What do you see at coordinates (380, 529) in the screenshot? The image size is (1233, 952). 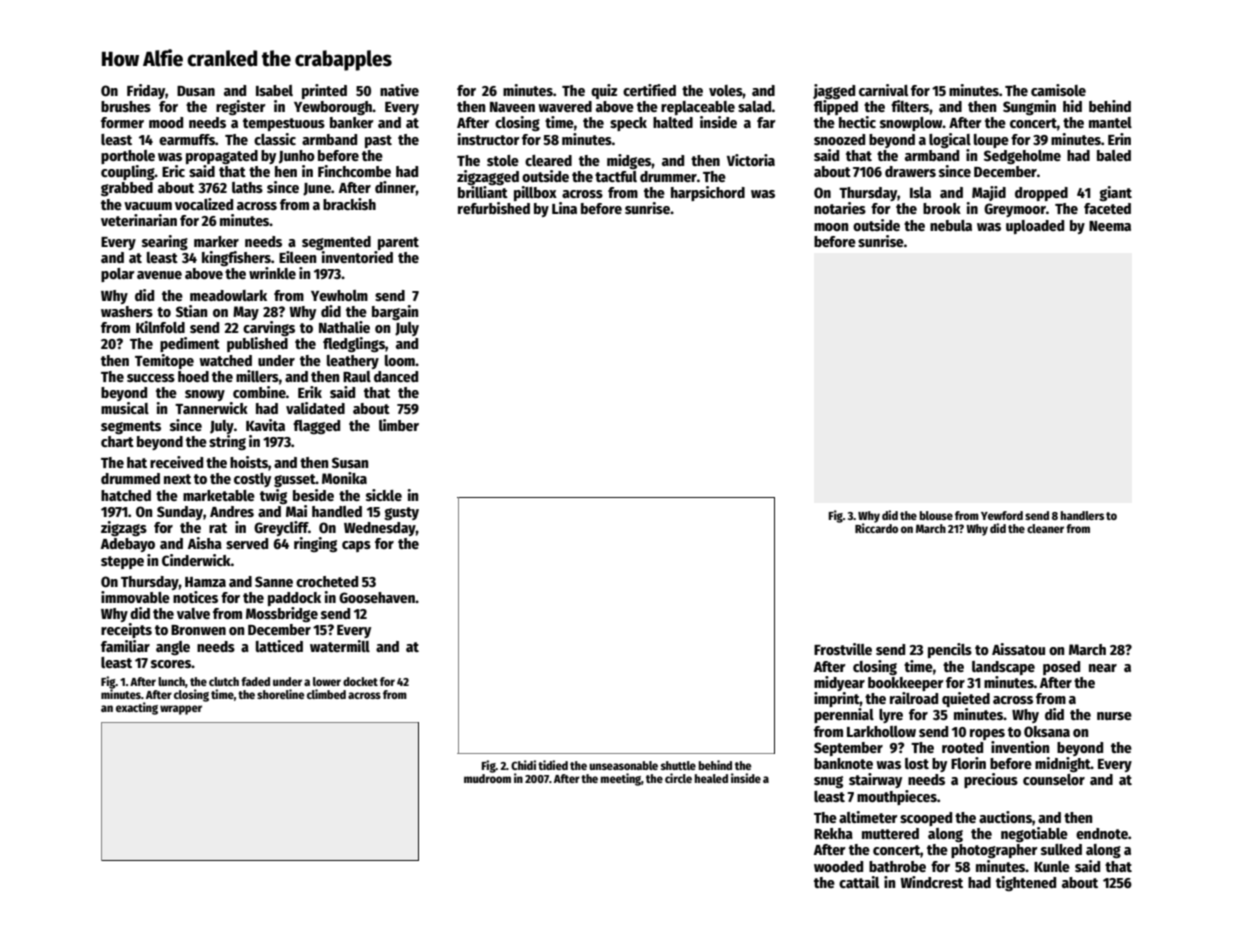 I see `Wednesday` at bounding box center [380, 529].
